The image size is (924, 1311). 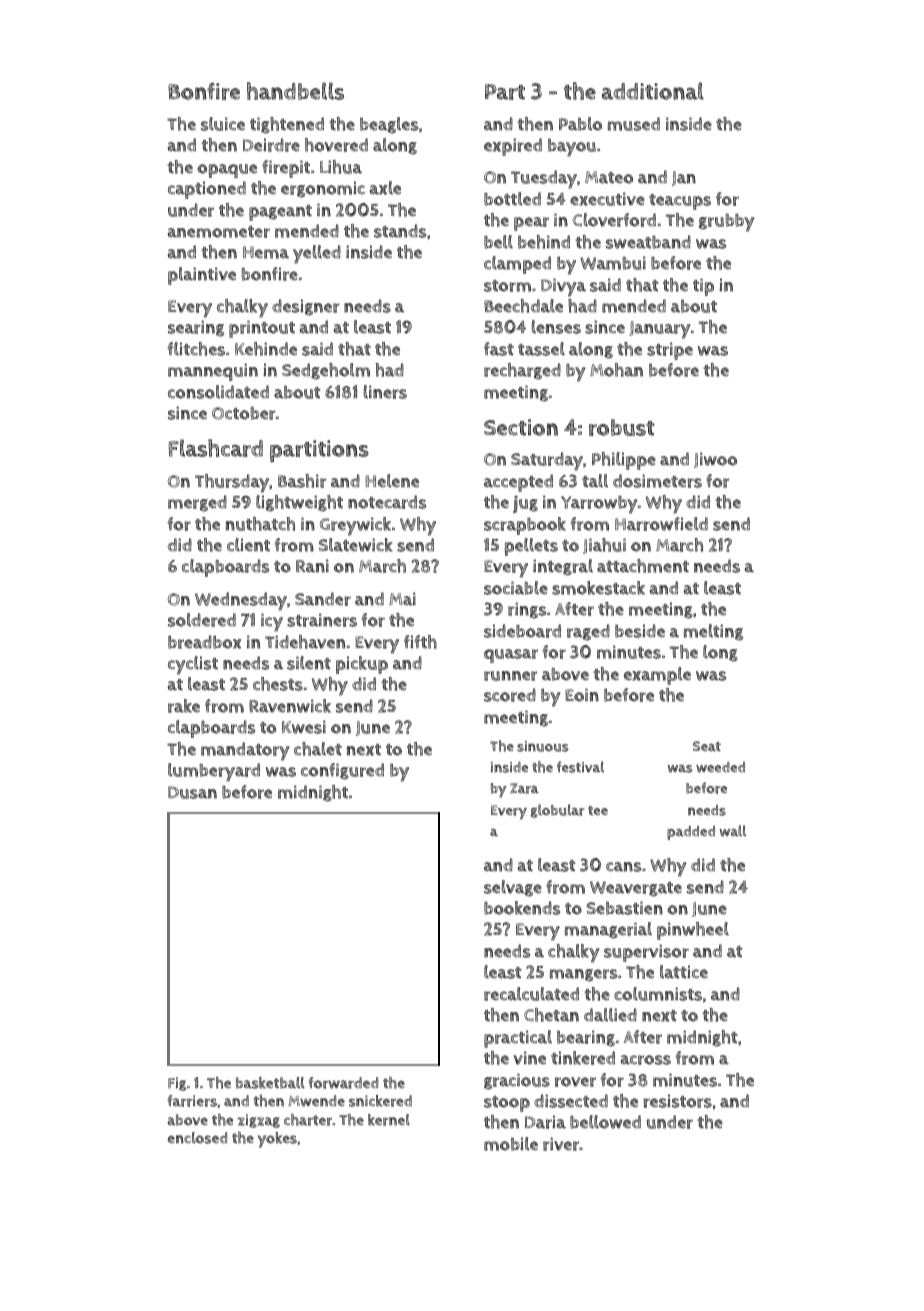 What do you see at coordinates (205, 642) in the screenshot?
I see `breadbox` at bounding box center [205, 642].
